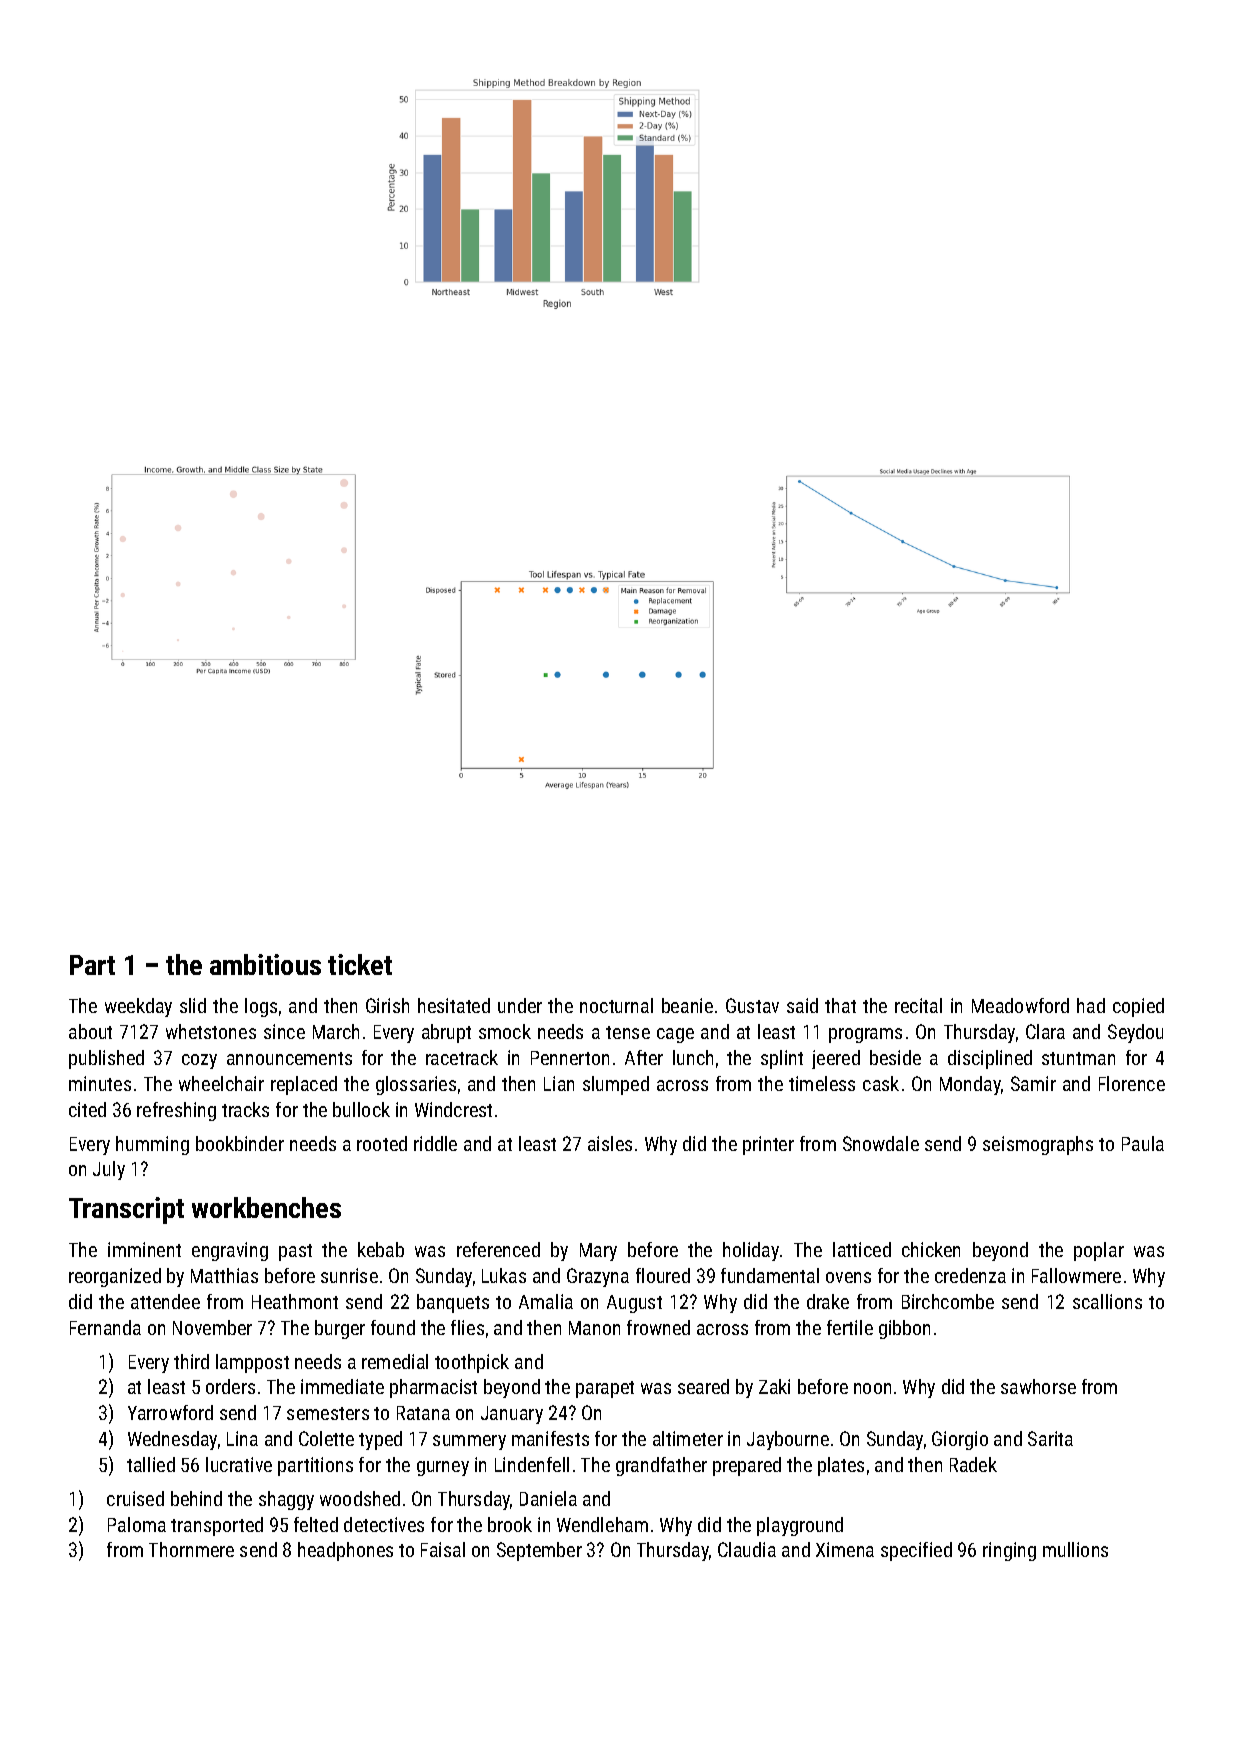  I want to click on ticket, so click(360, 964).
